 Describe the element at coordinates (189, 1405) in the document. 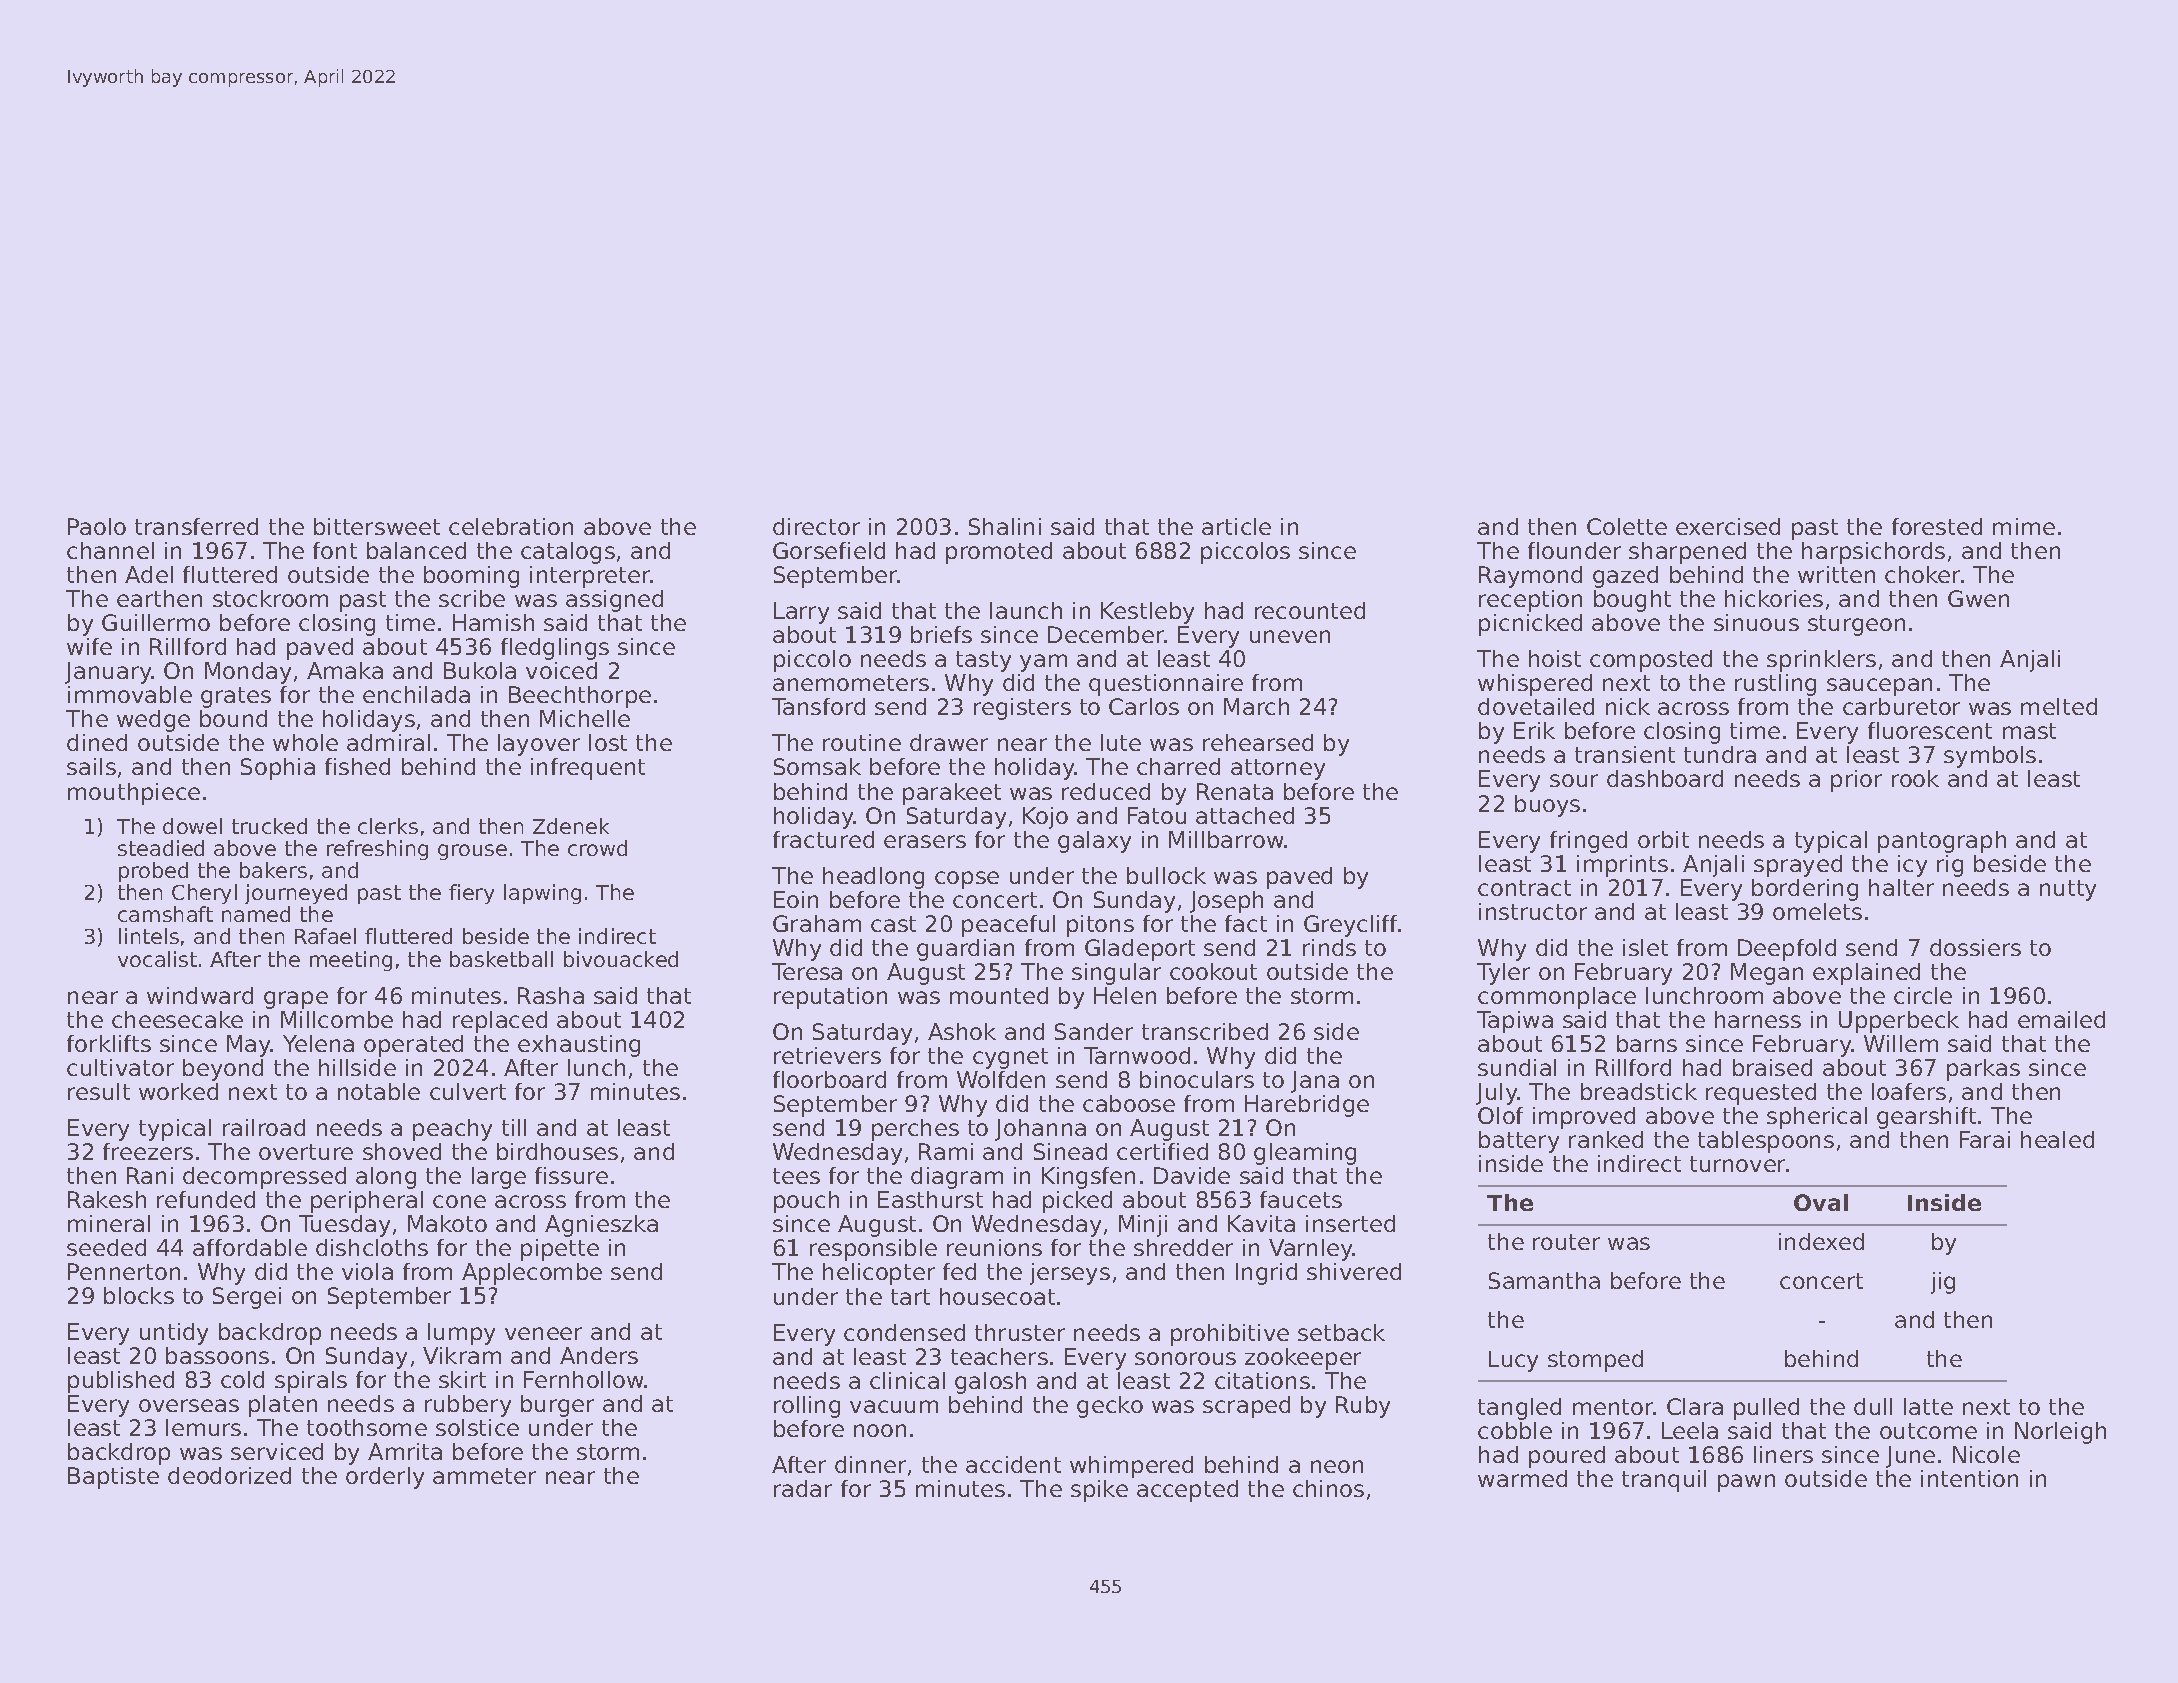

I see `overseas` at that location.
